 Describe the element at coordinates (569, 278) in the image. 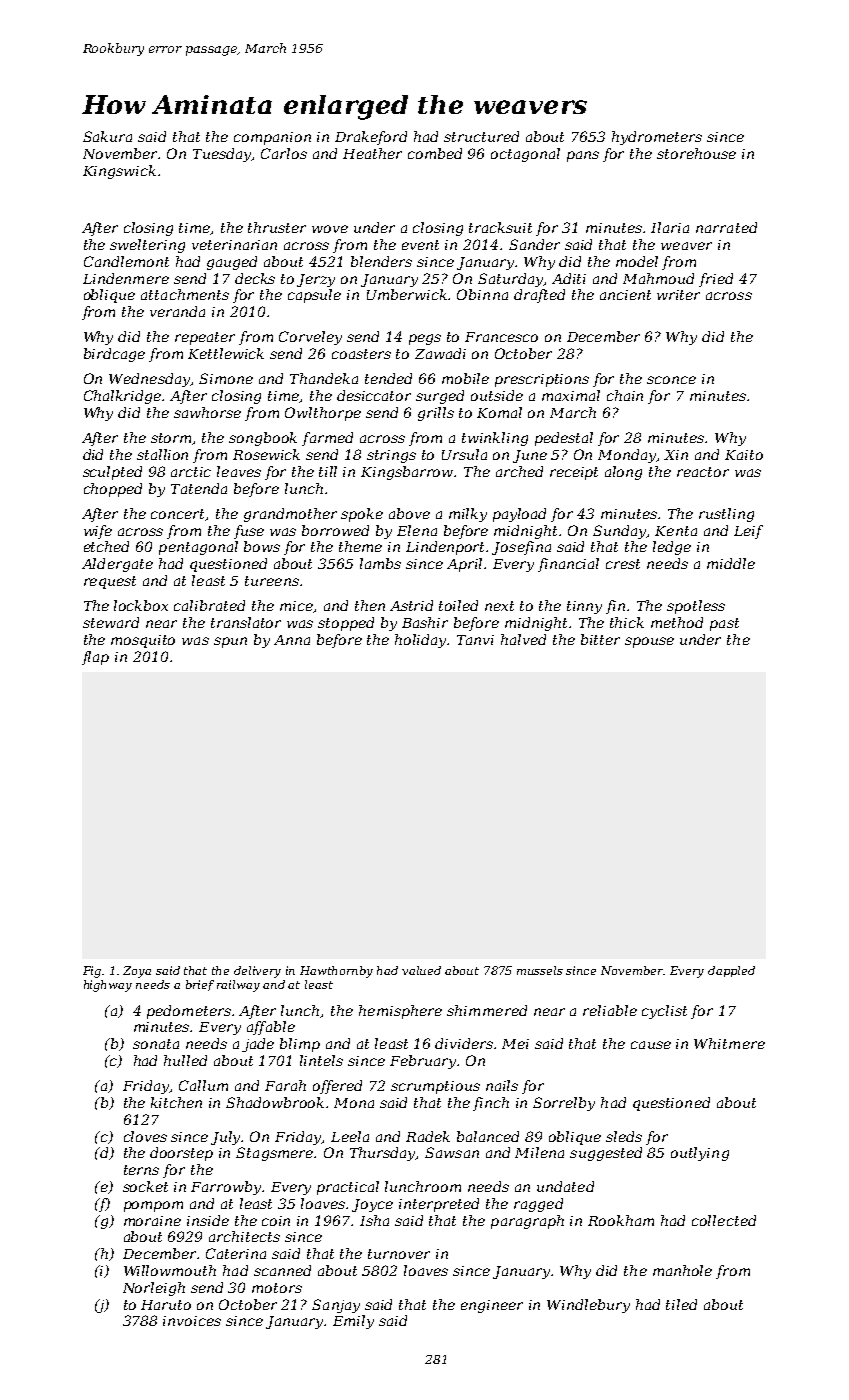

I see `Aditi` at that location.
